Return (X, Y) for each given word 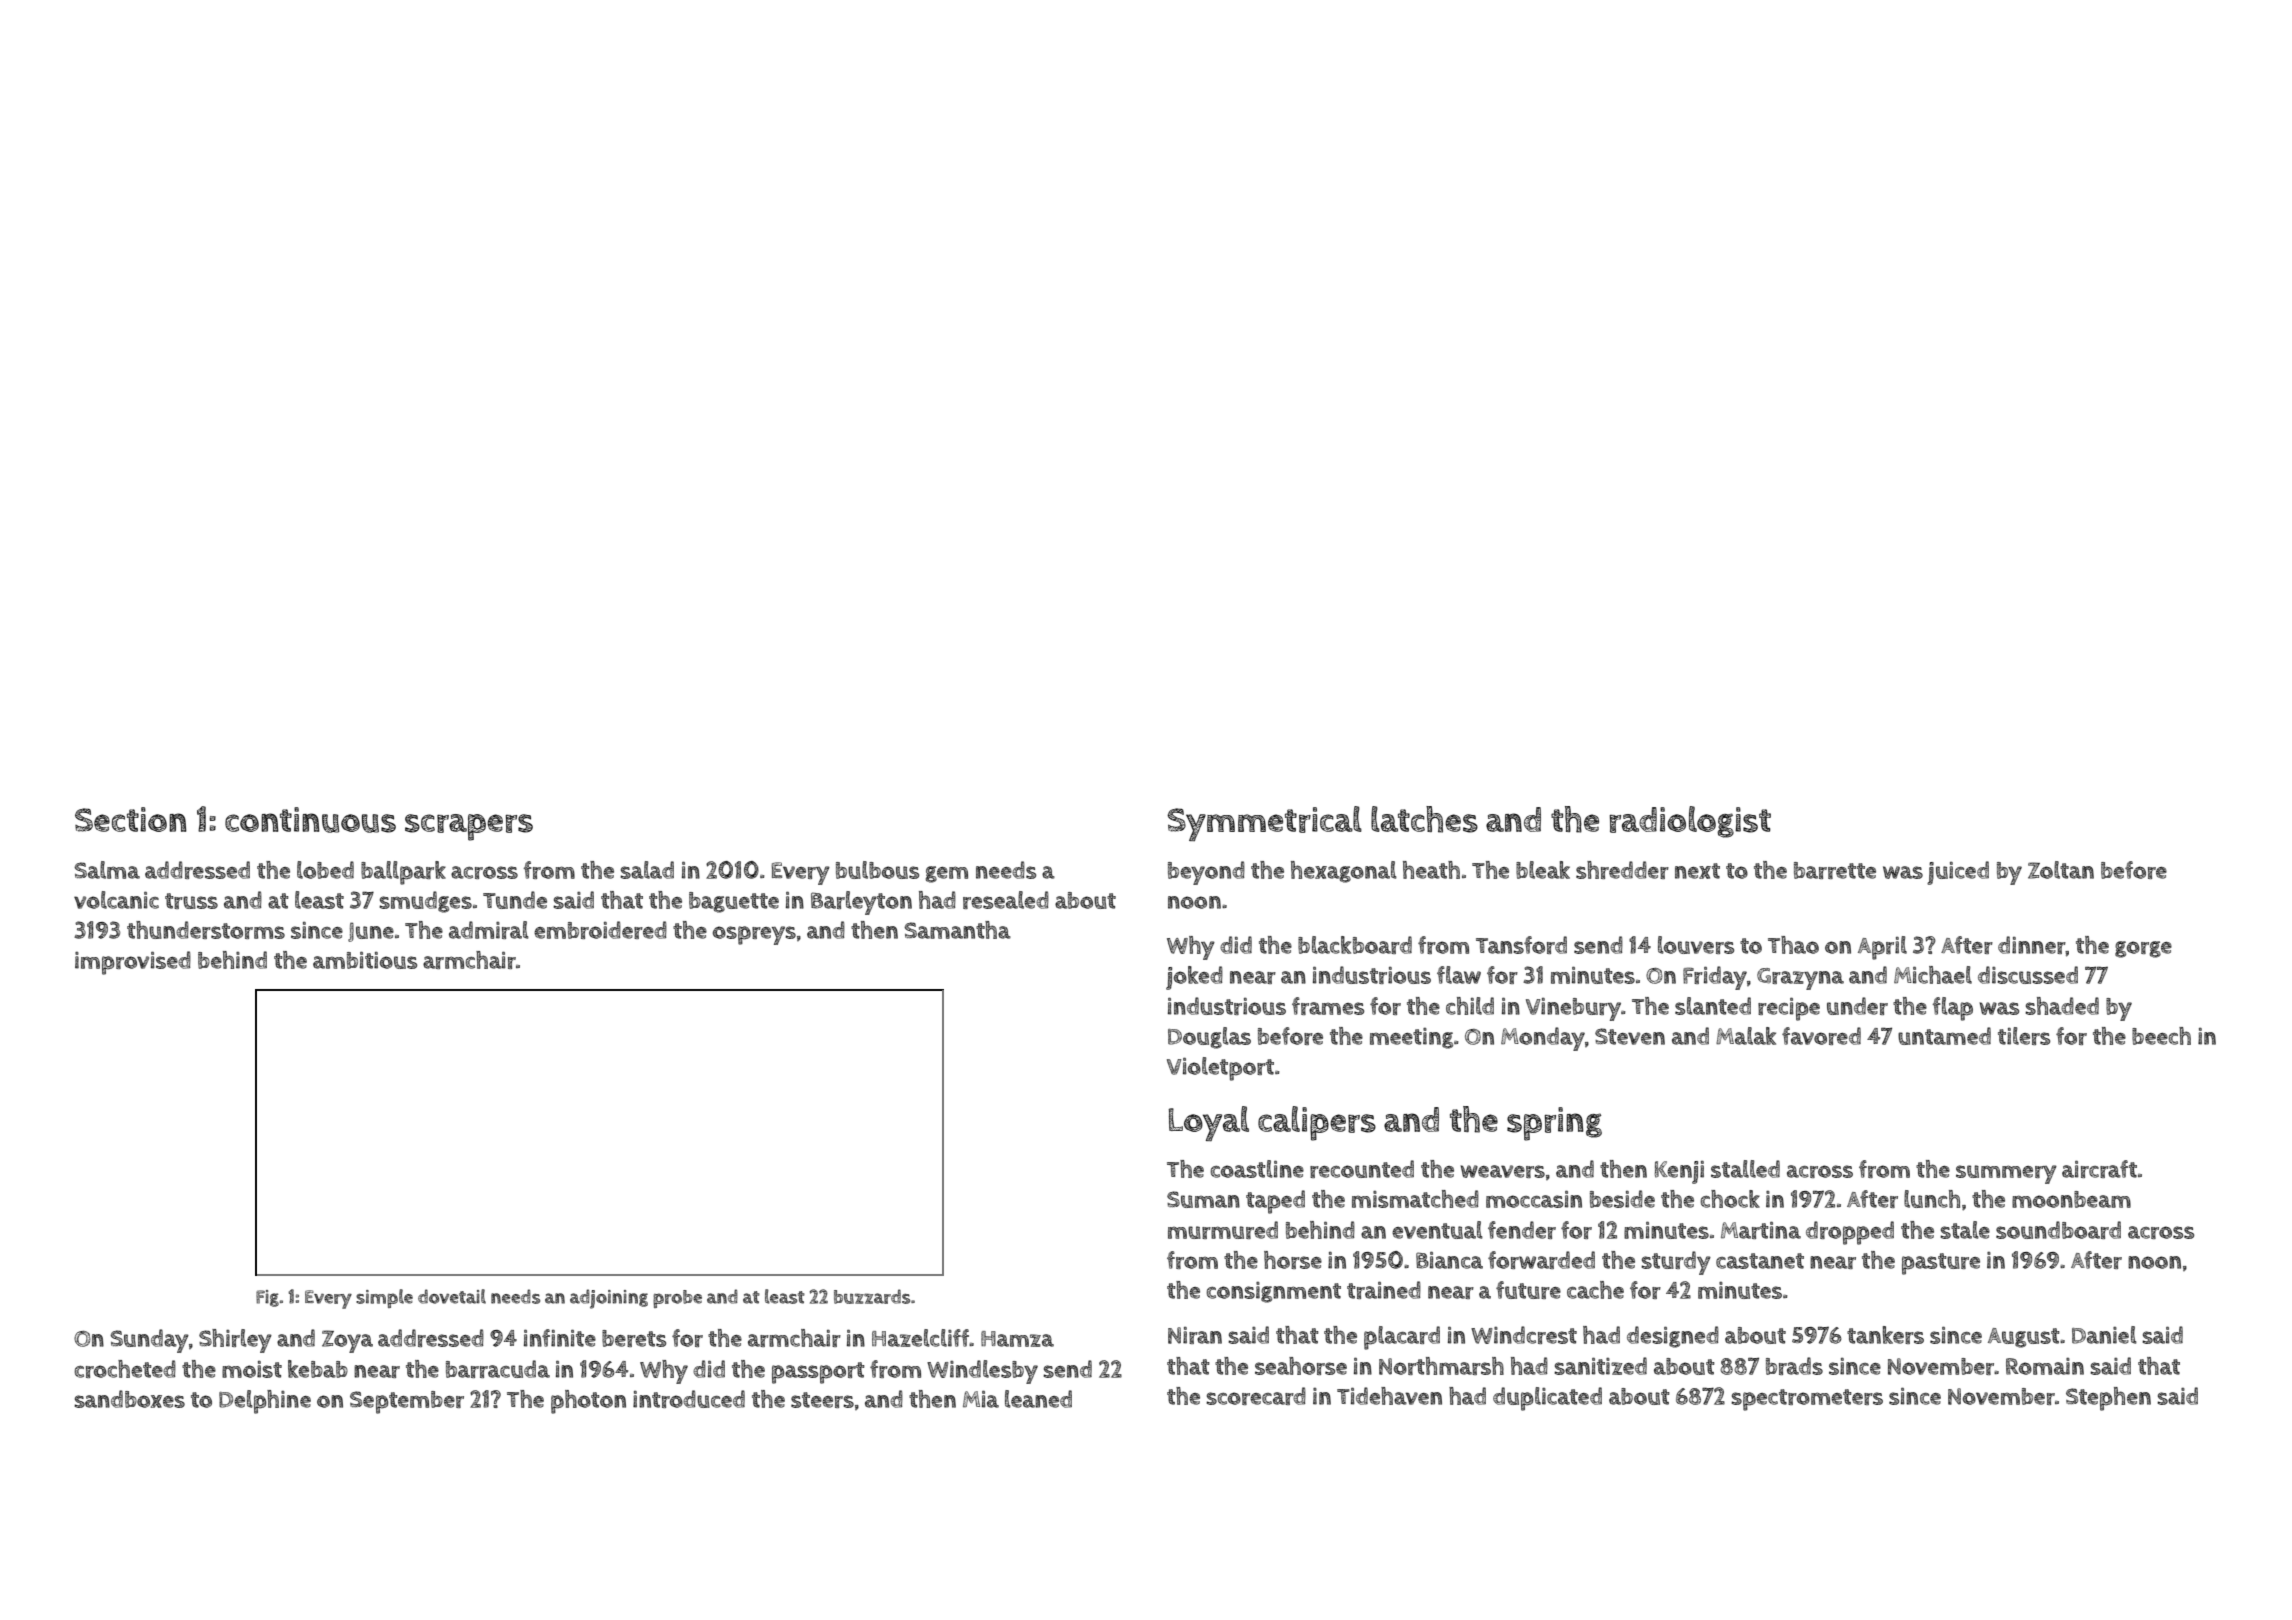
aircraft (2099, 1169)
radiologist (1690, 822)
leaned (1038, 1399)
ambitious (365, 960)
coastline (1257, 1169)
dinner (2032, 945)
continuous (310, 820)
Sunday (149, 1341)
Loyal (1208, 1124)
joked (1194, 978)
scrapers (469, 827)
